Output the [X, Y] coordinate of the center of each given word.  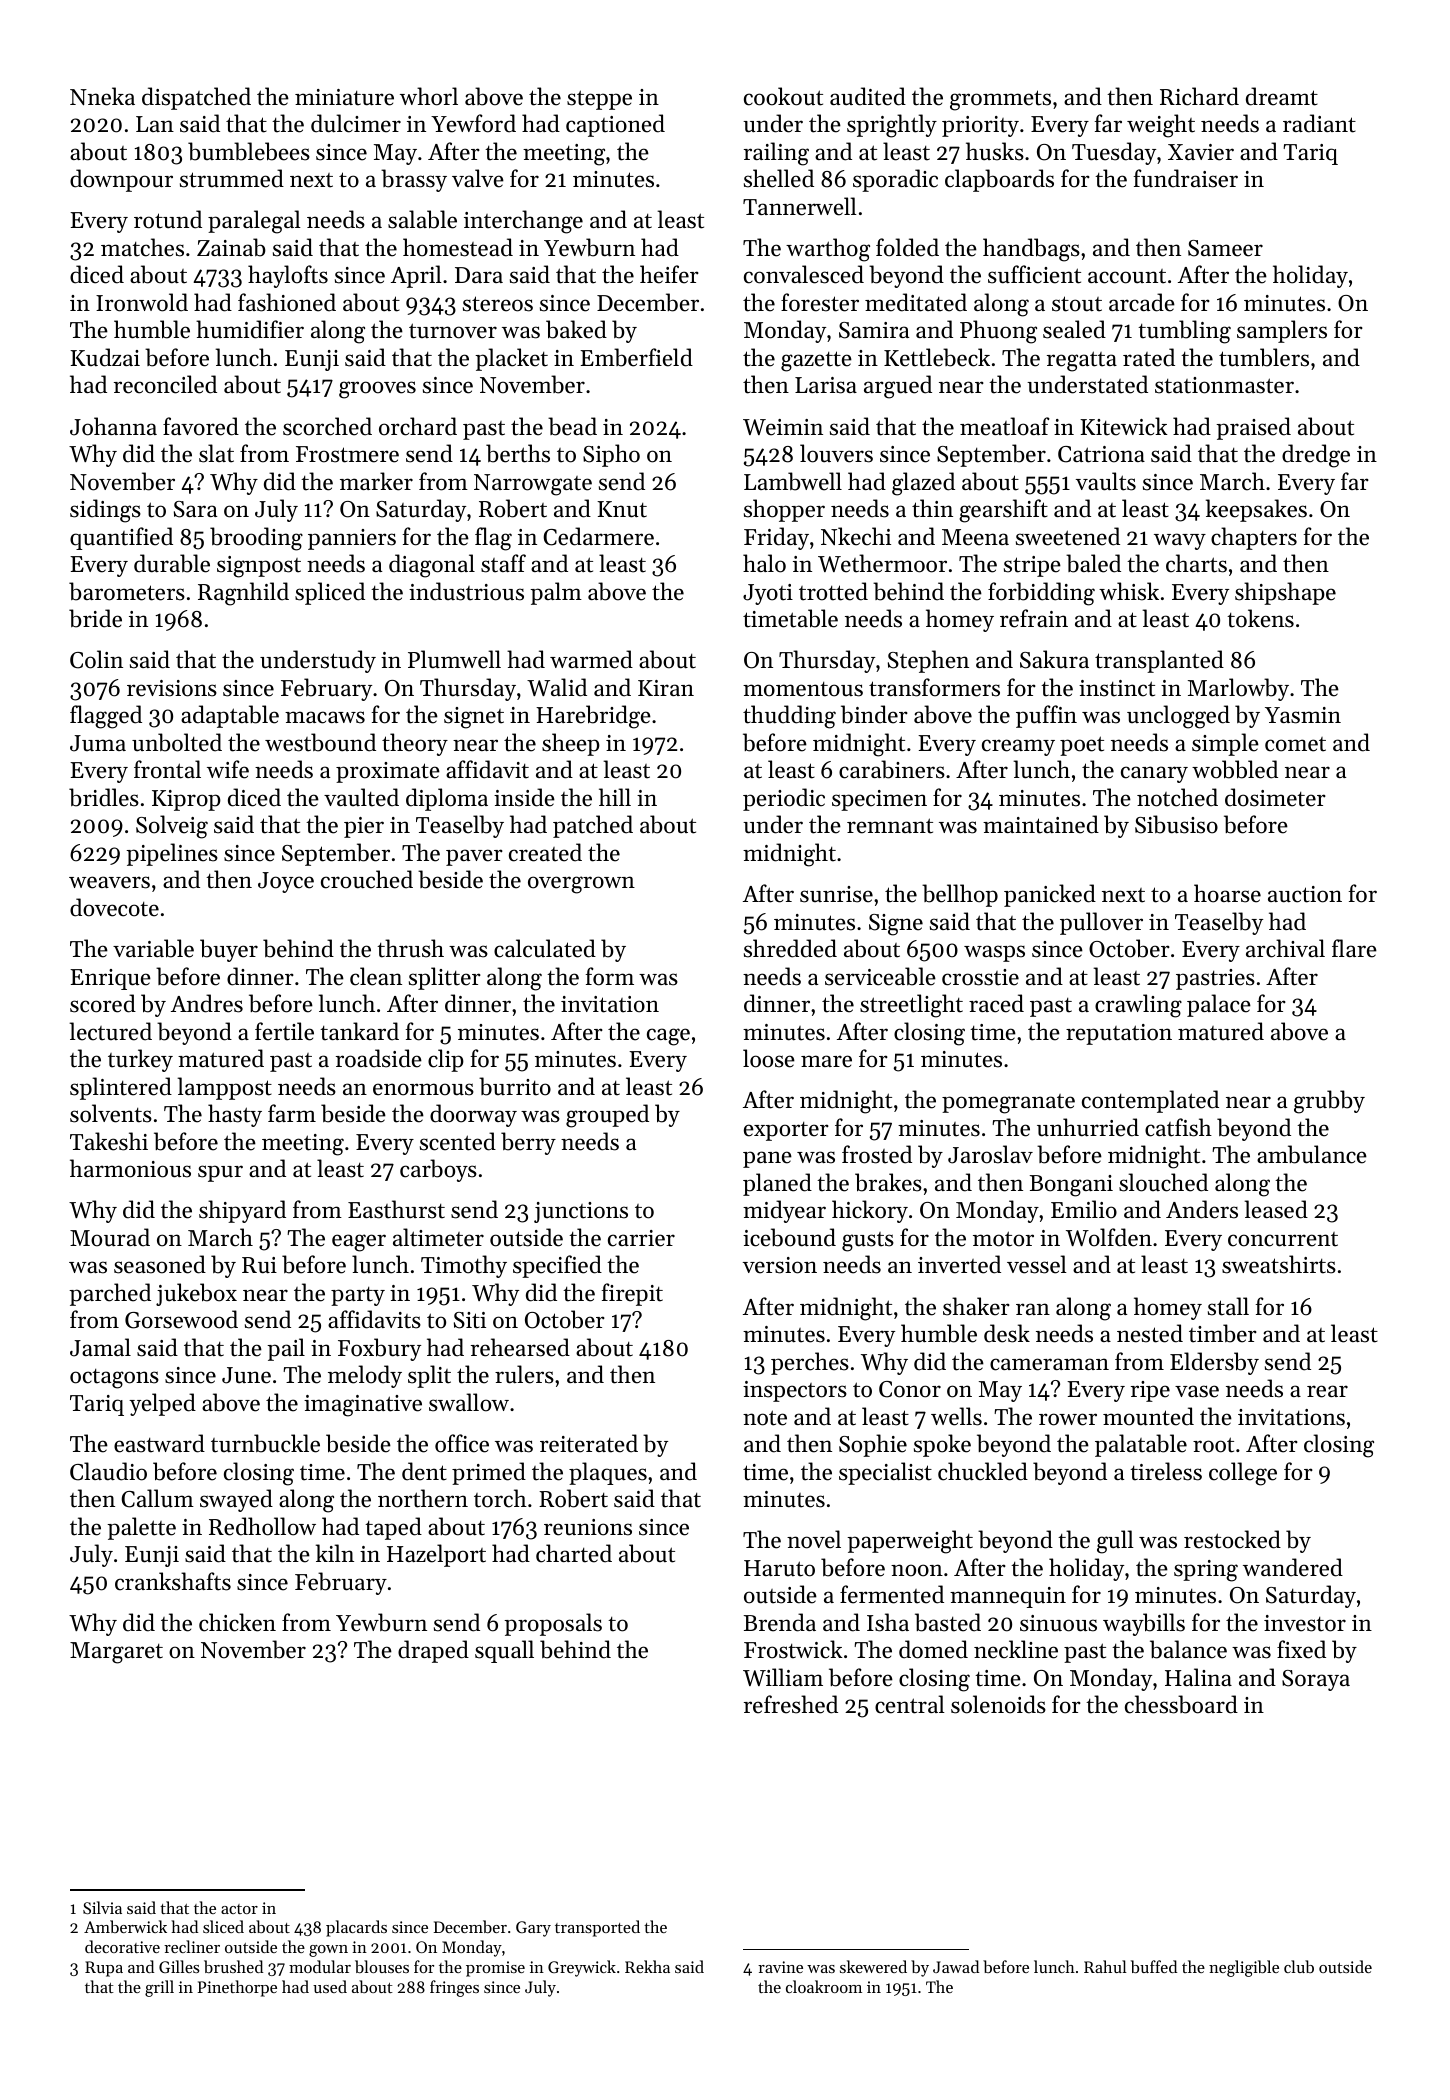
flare [1354, 948]
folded [907, 247]
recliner [192, 1946]
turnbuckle [265, 1443]
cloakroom [824, 1986]
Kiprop [186, 800]
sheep [571, 744]
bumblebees [249, 151]
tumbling [1184, 332]
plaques [608, 1473]
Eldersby [1214, 1363]
